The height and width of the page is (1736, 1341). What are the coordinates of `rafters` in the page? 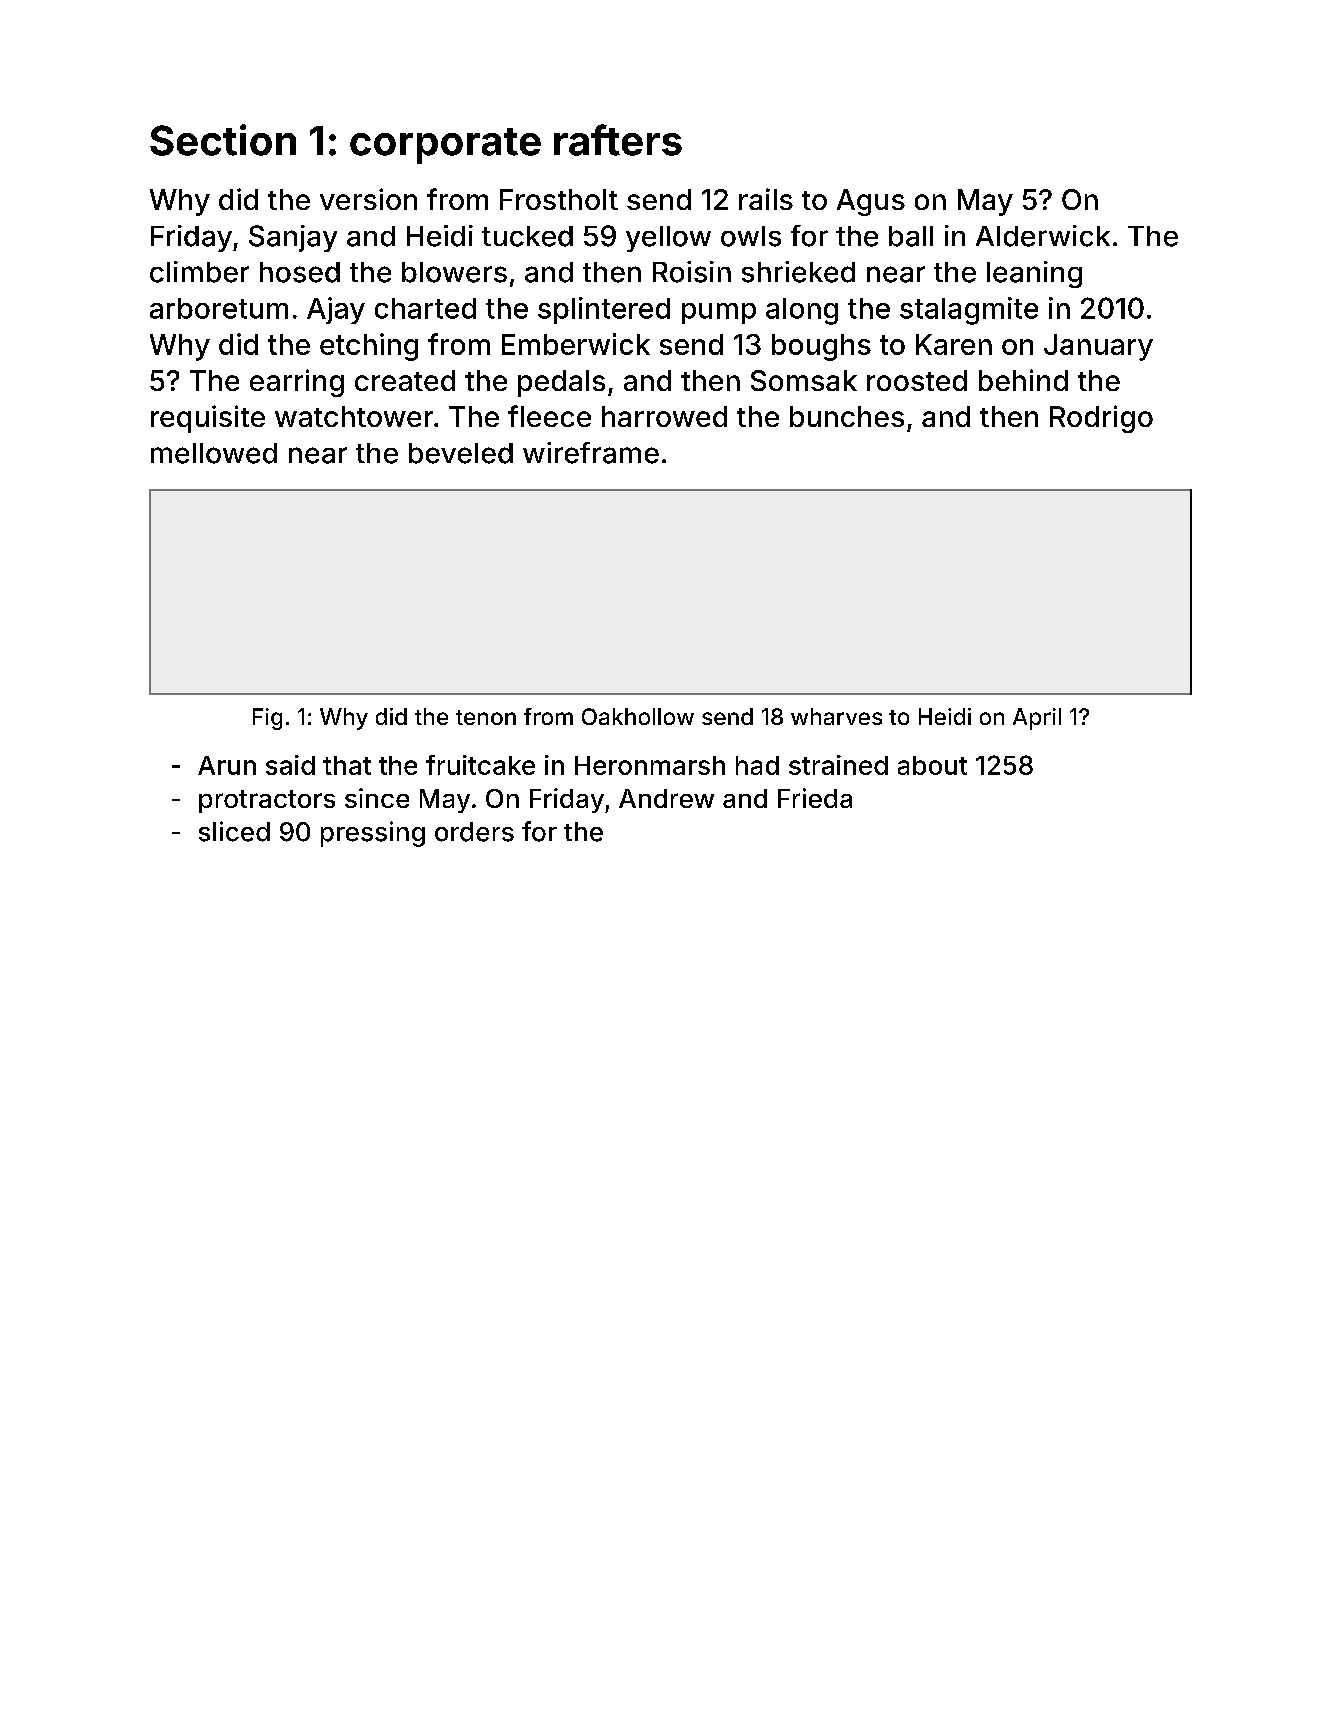 It's located at (618, 140).
